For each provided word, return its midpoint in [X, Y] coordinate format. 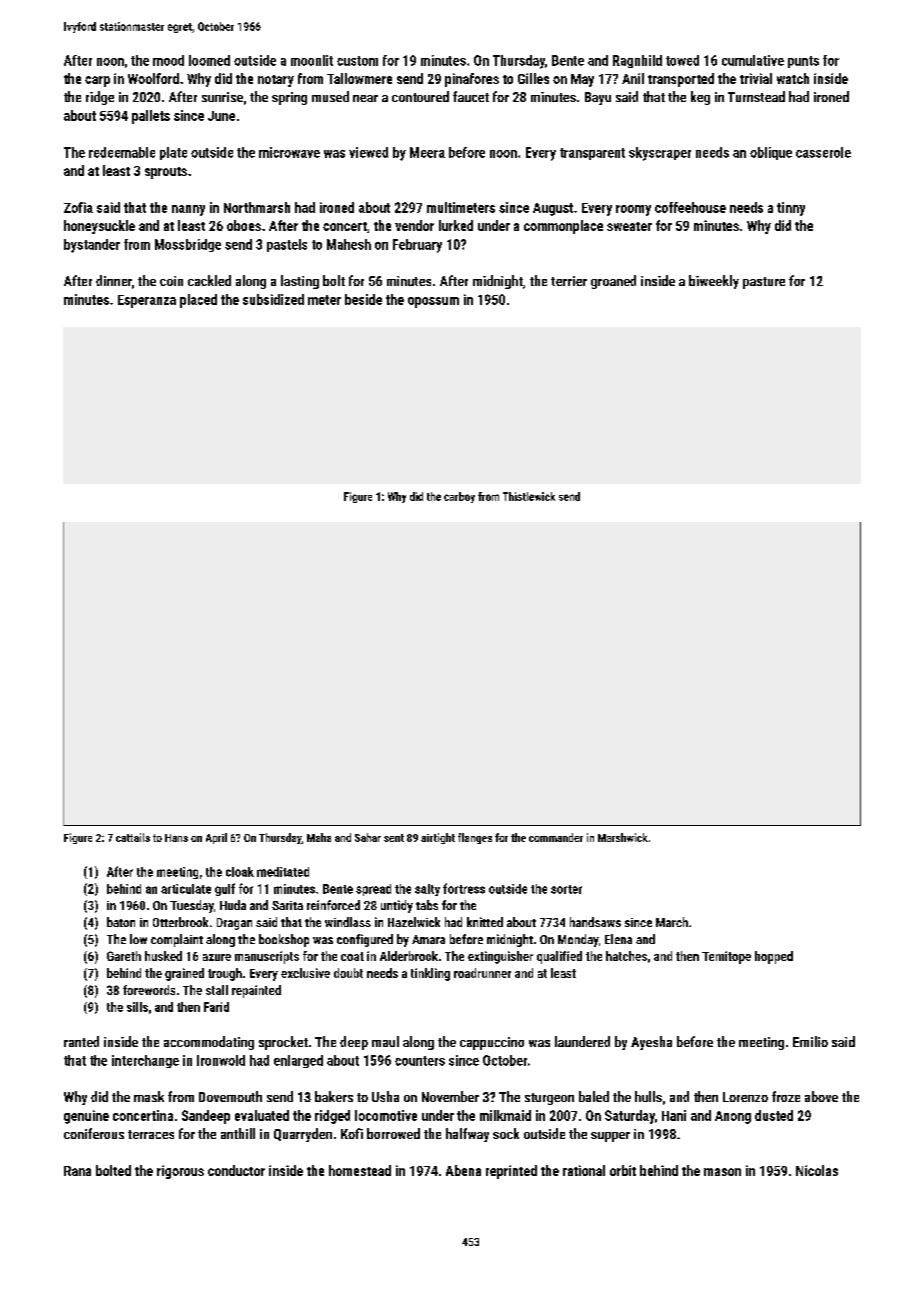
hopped [774, 957]
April [216, 838]
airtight [438, 838]
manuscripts [267, 957]
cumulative [753, 60]
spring [289, 98]
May [582, 80]
